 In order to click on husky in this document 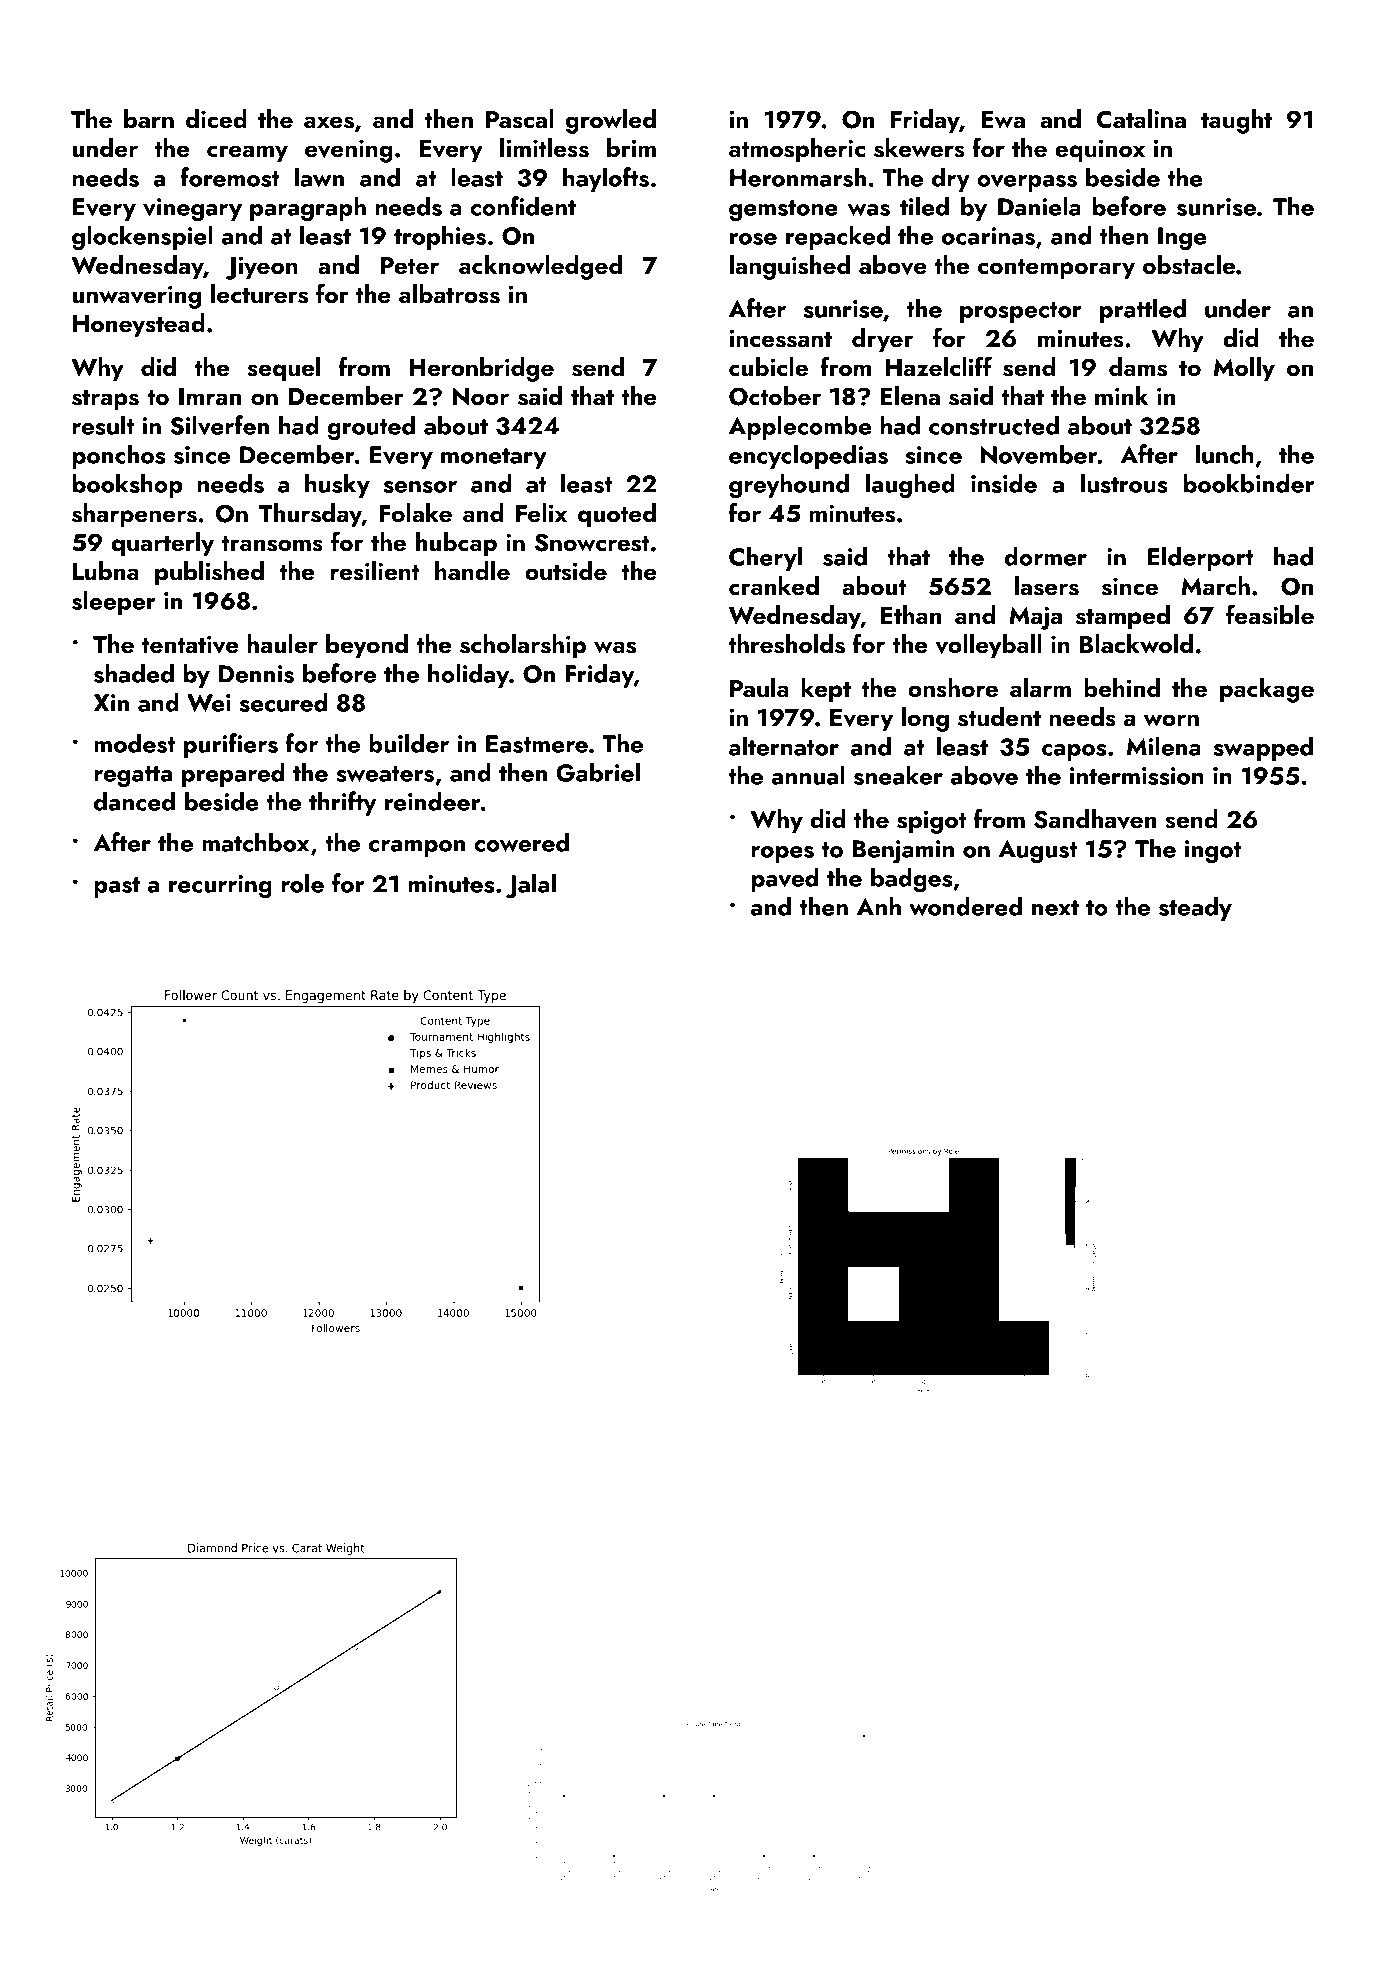, I will do `click(337, 485)`.
